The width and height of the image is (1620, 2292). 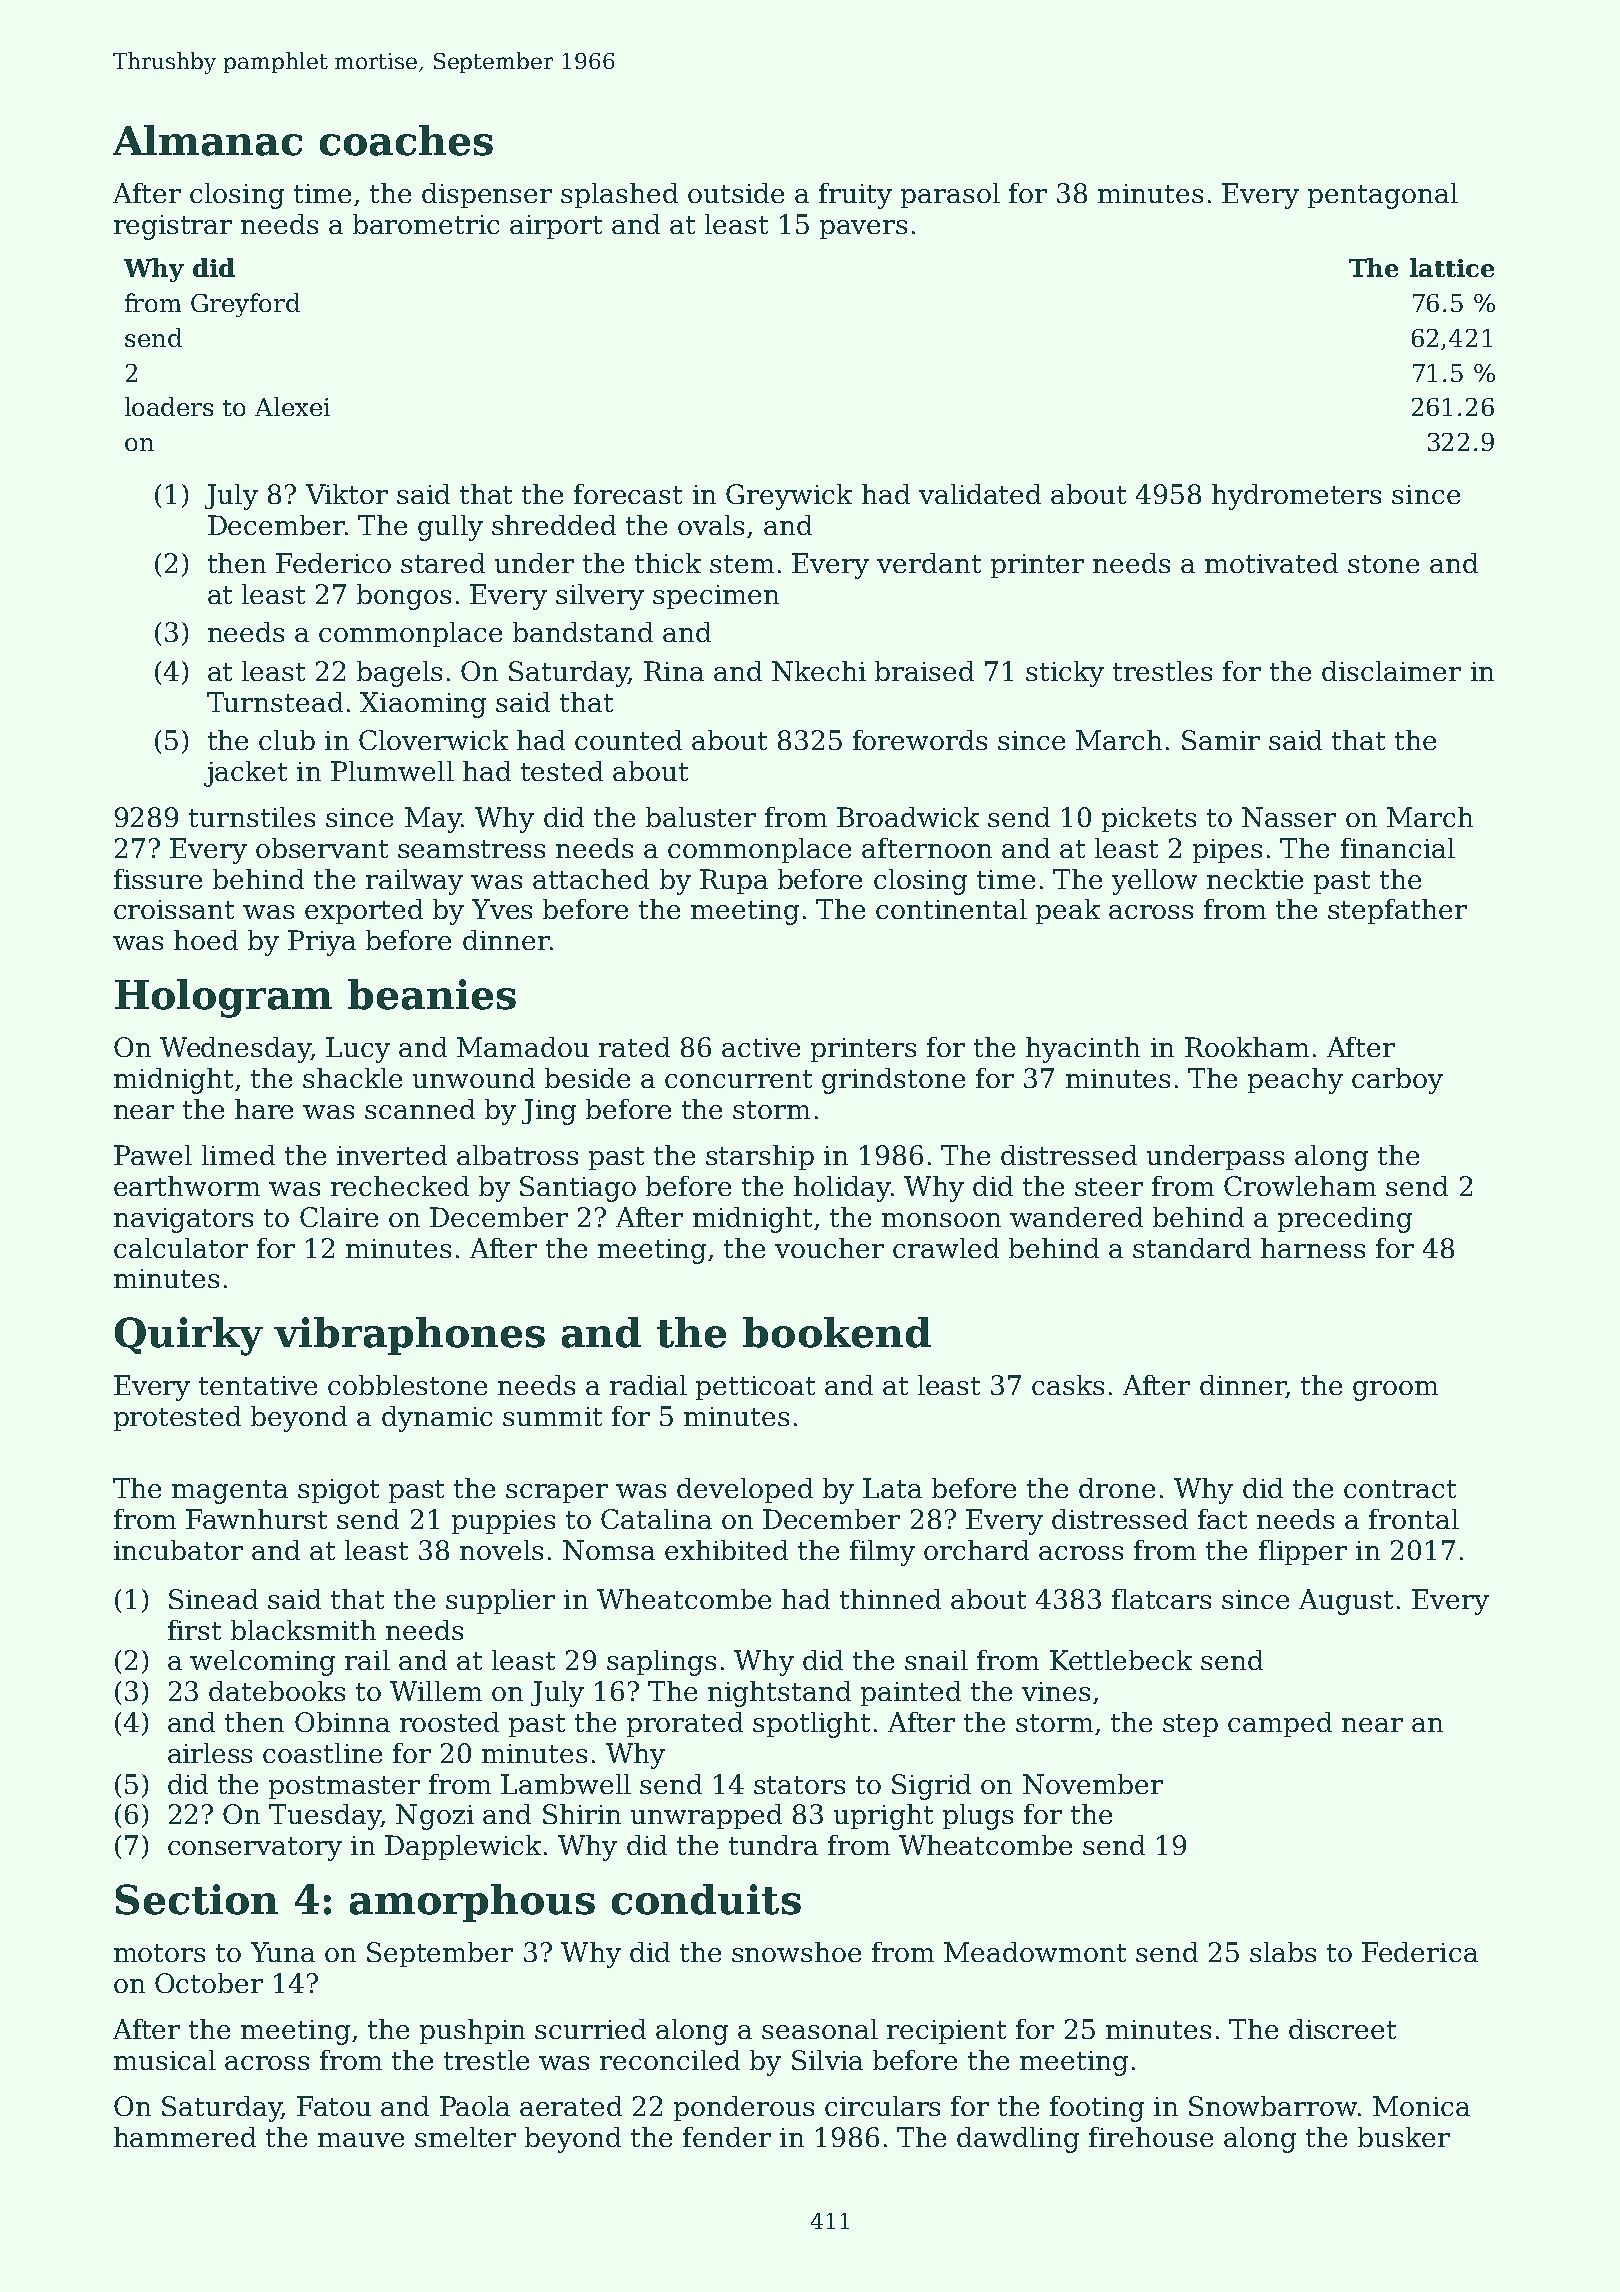 I want to click on lattice, so click(x=1452, y=267).
